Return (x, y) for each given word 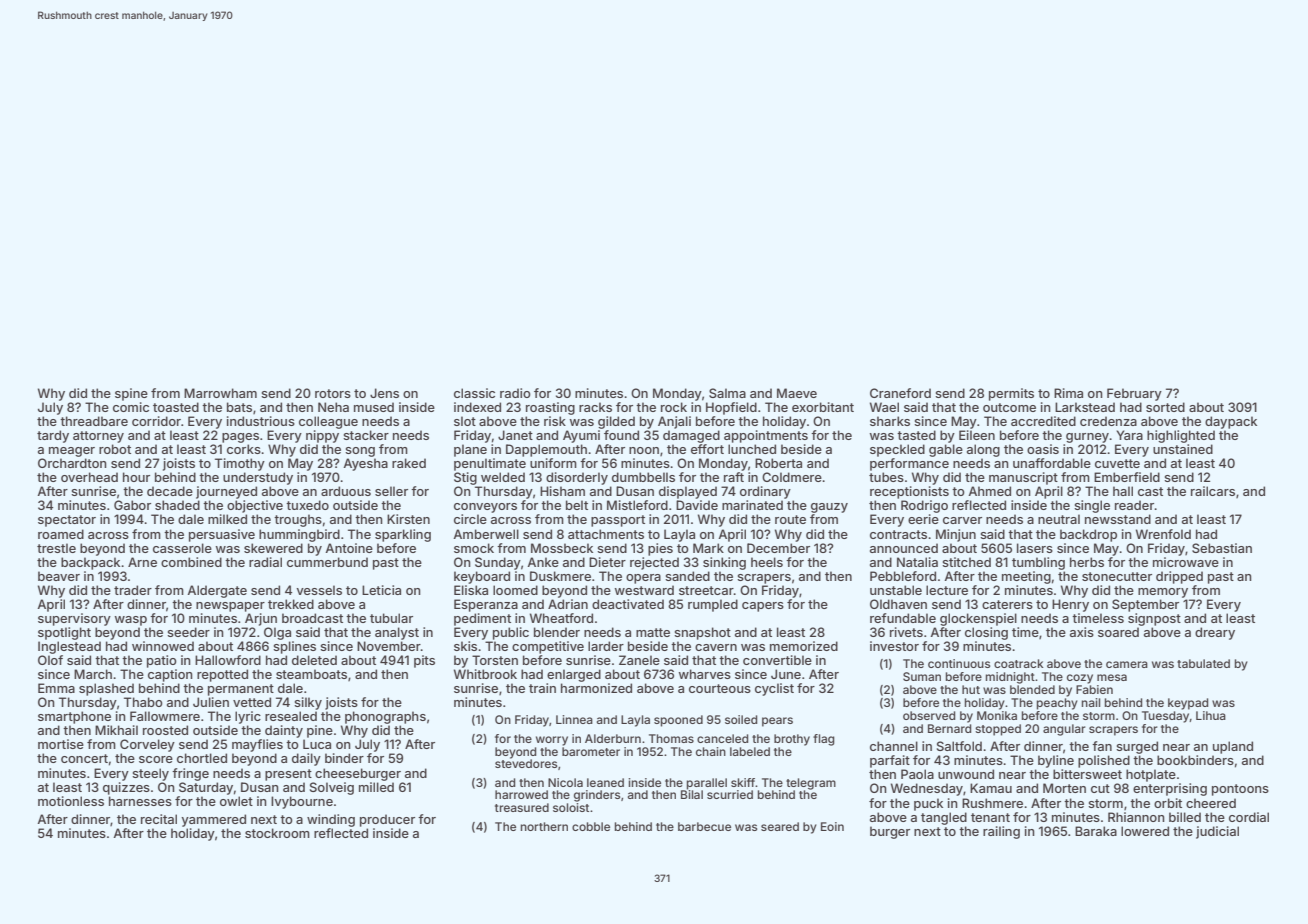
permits (1011, 394)
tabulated (1203, 663)
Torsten (495, 660)
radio (515, 393)
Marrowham (220, 393)
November (389, 646)
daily (306, 759)
